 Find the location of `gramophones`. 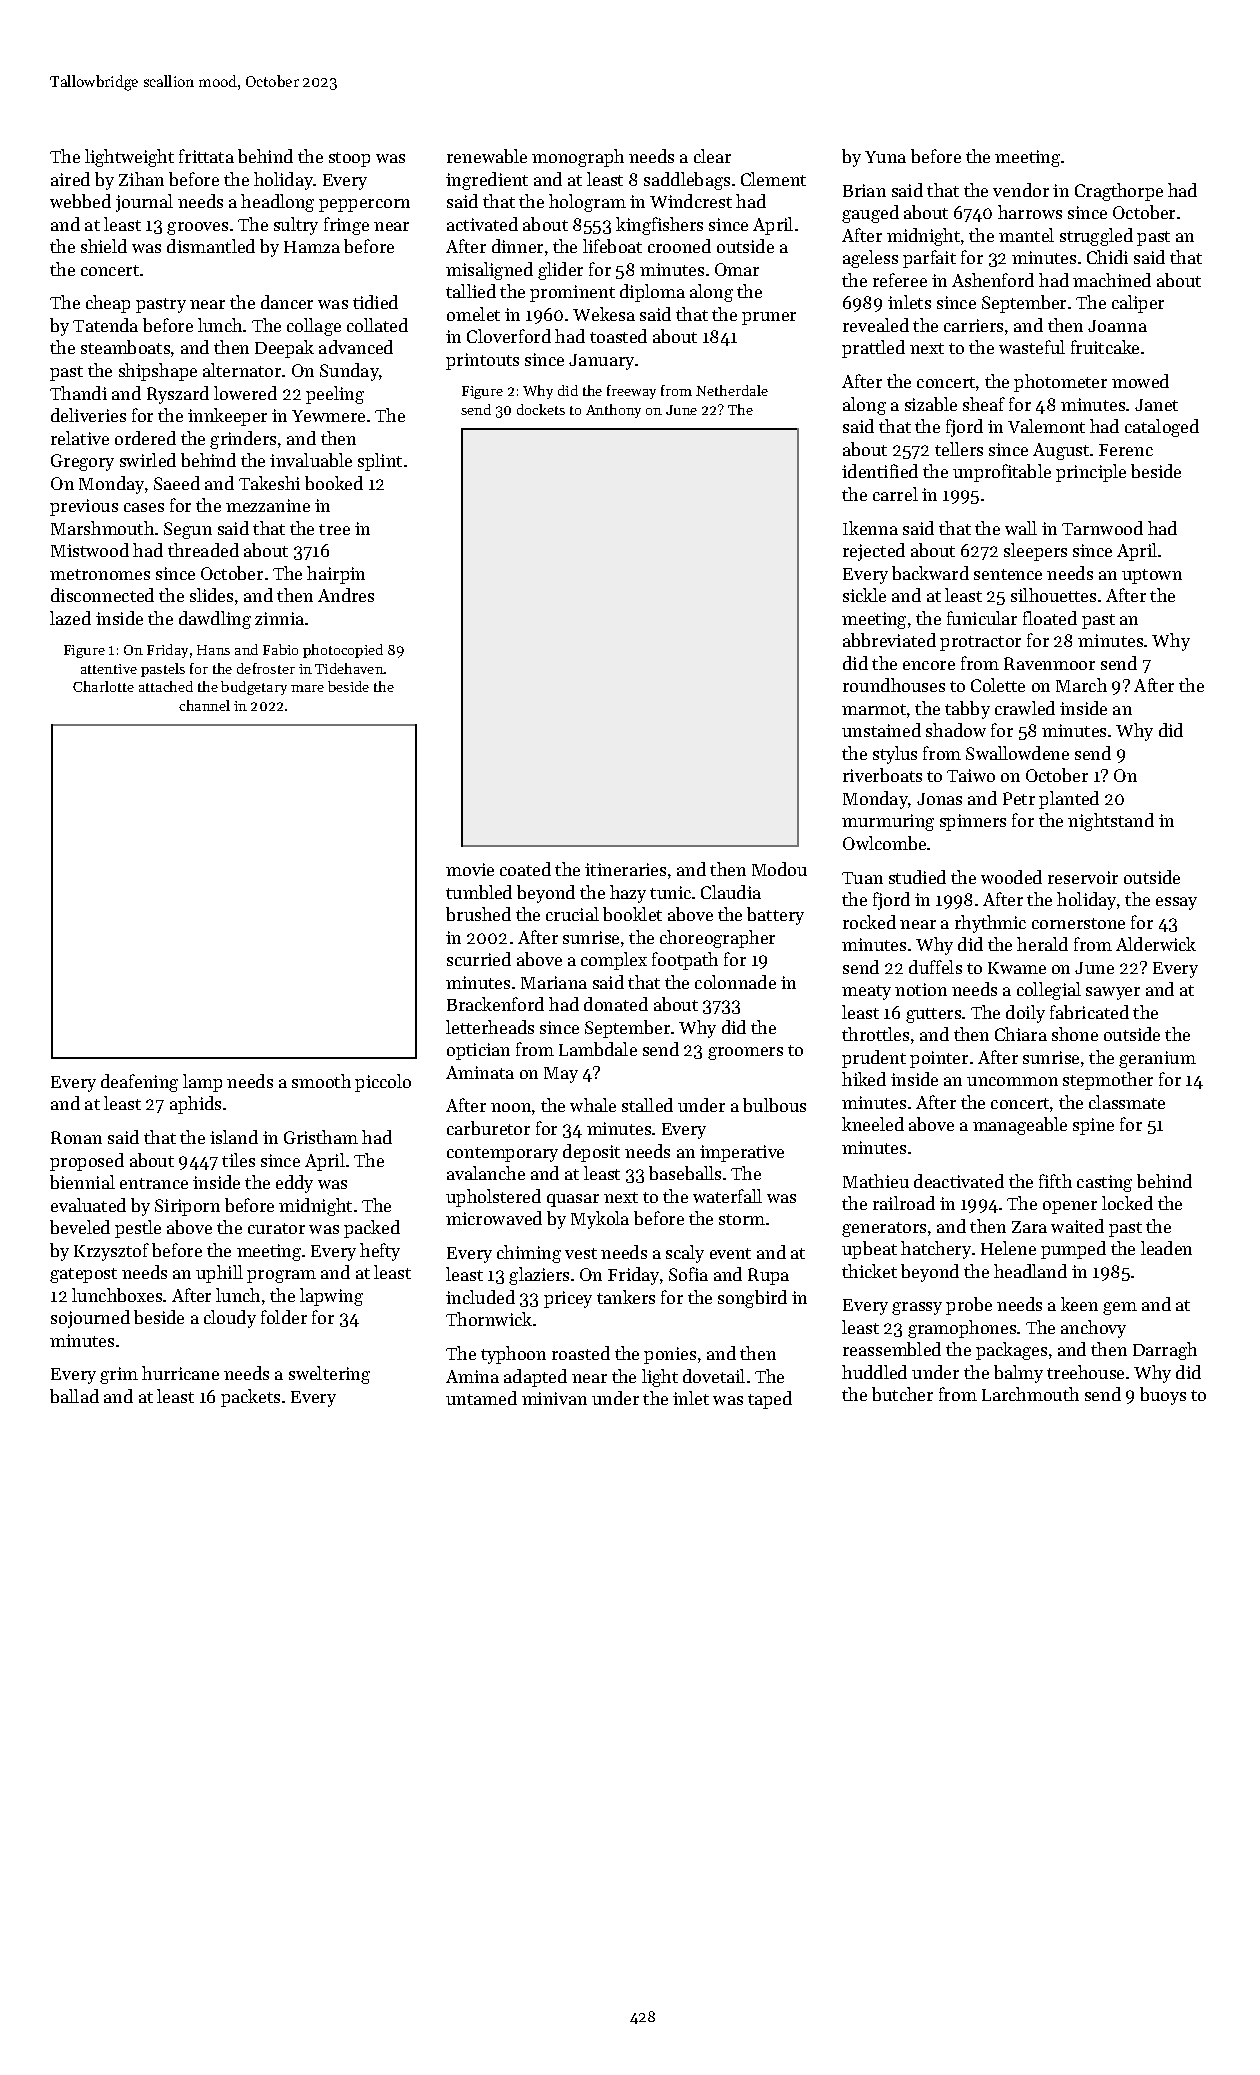

gramophones is located at coordinates (962, 1329).
